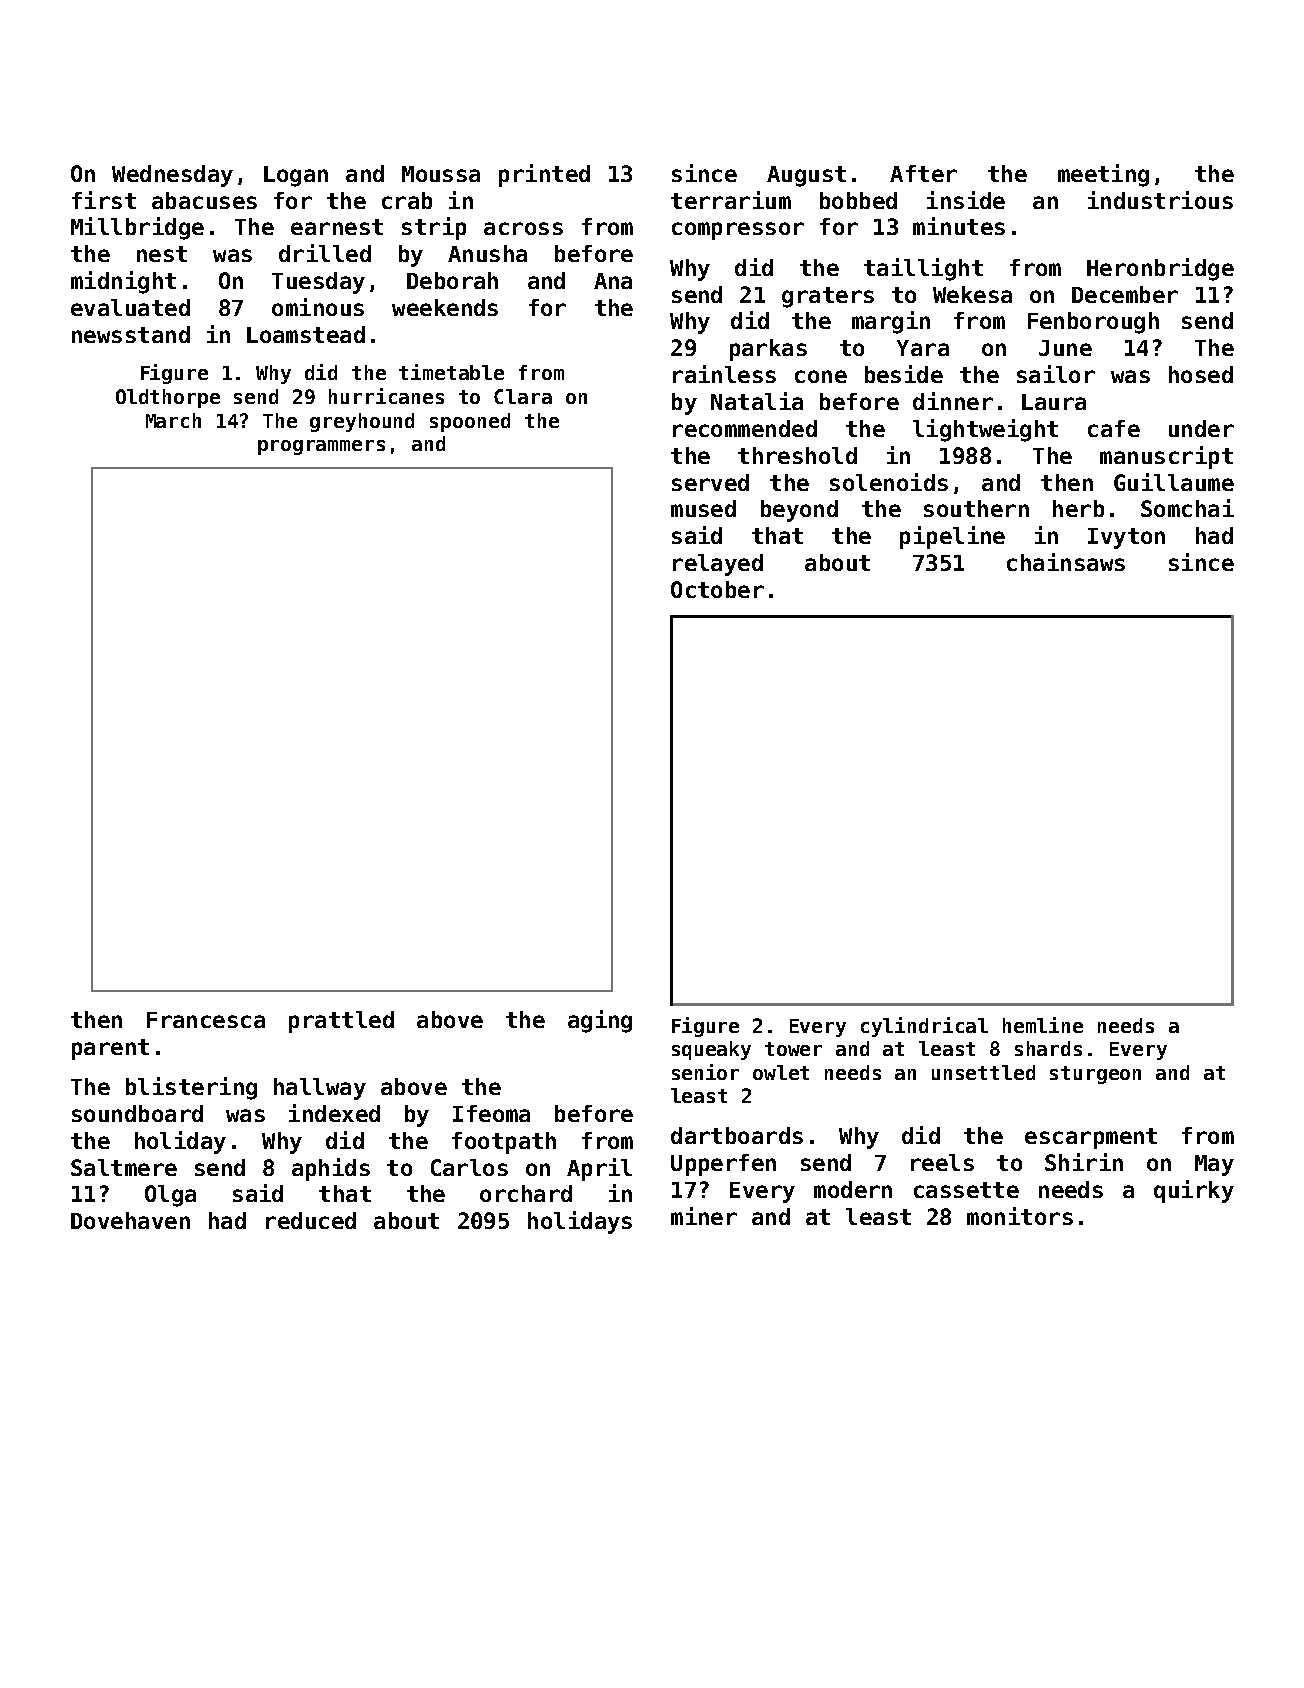 Image resolution: width=1304 pixels, height=1688 pixels. What do you see at coordinates (1043, 1025) in the document?
I see `hemline` at bounding box center [1043, 1025].
